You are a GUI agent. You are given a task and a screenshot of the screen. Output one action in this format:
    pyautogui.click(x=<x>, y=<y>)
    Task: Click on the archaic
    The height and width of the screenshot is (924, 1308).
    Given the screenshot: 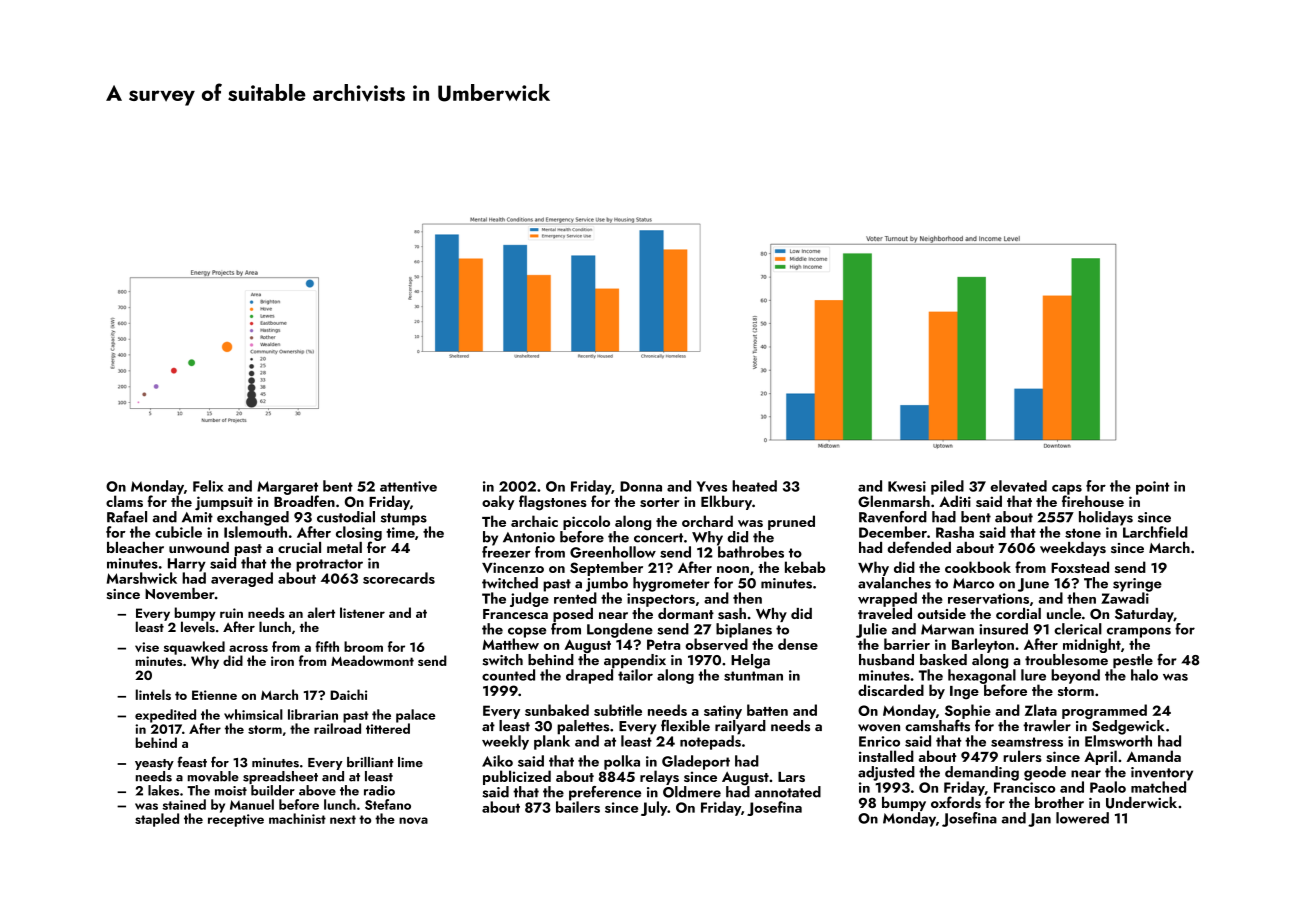 What is the action you would take?
    pyautogui.click(x=534, y=521)
